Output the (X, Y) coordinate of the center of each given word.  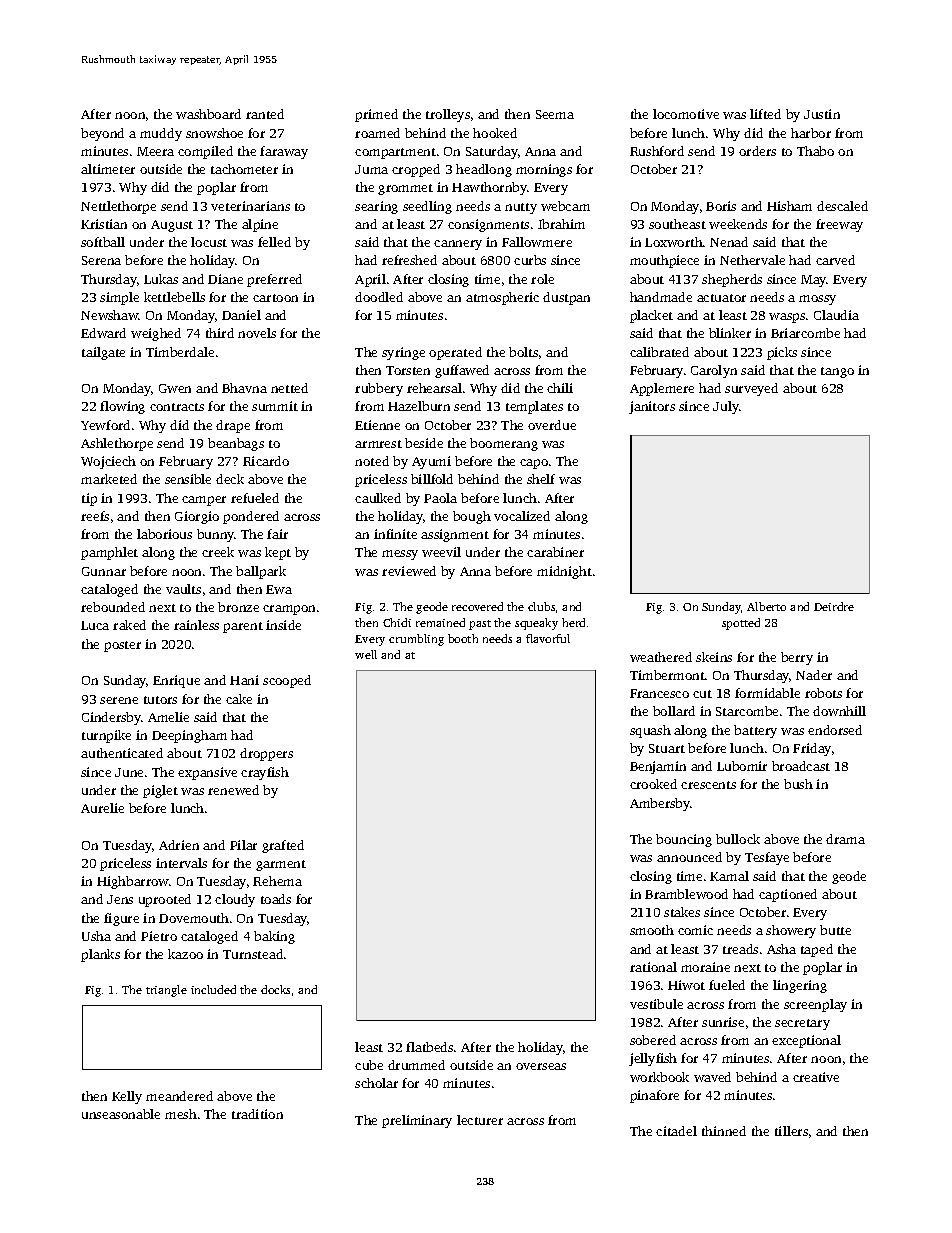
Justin (822, 114)
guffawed (462, 371)
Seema (555, 114)
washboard (208, 114)
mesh (181, 1114)
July (726, 407)
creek (218, 552)
